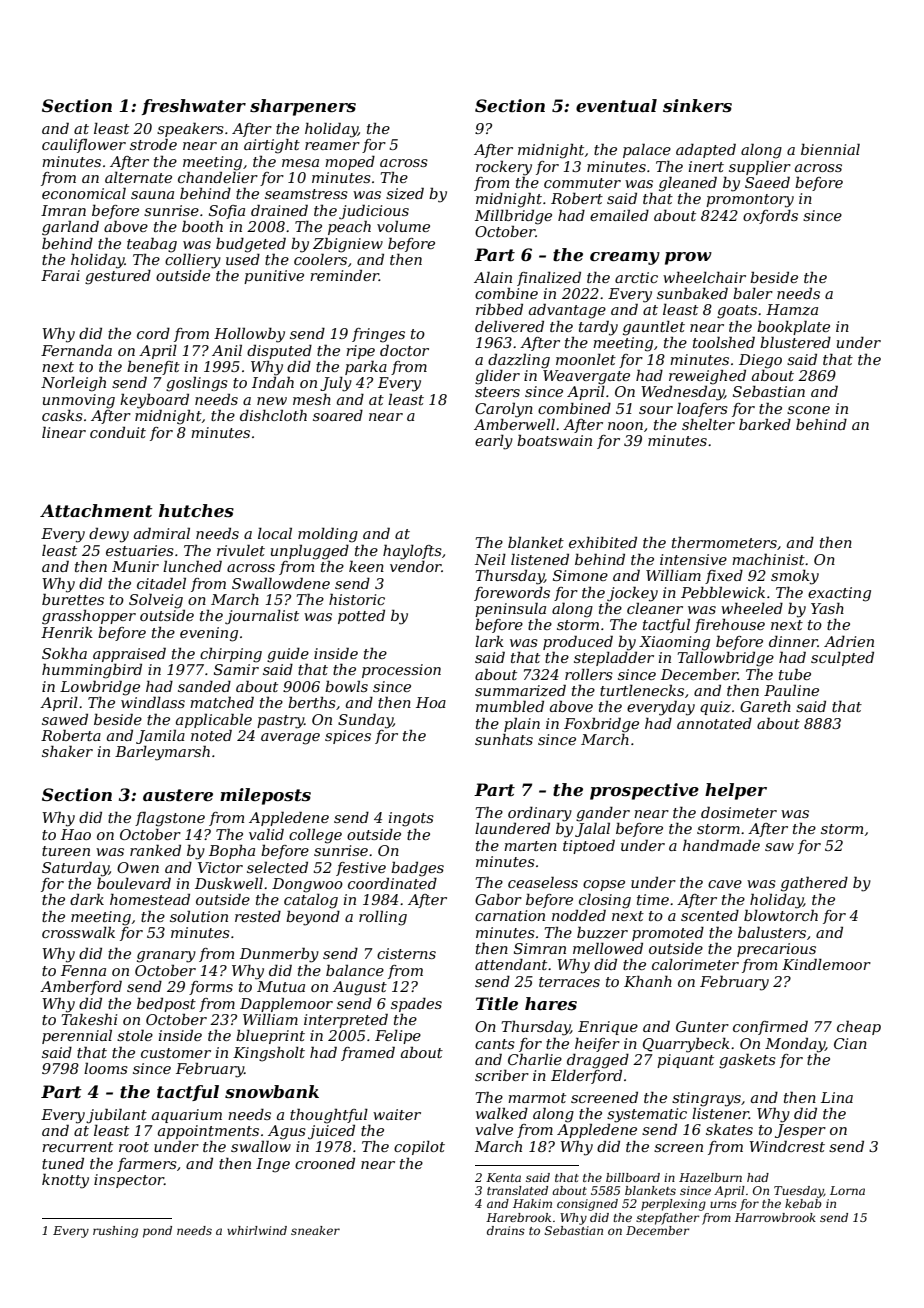 The height and width of the document is (1308, 924). Describe the element at coordinates (504, 168) in the document. I see `rockery` at that location.
